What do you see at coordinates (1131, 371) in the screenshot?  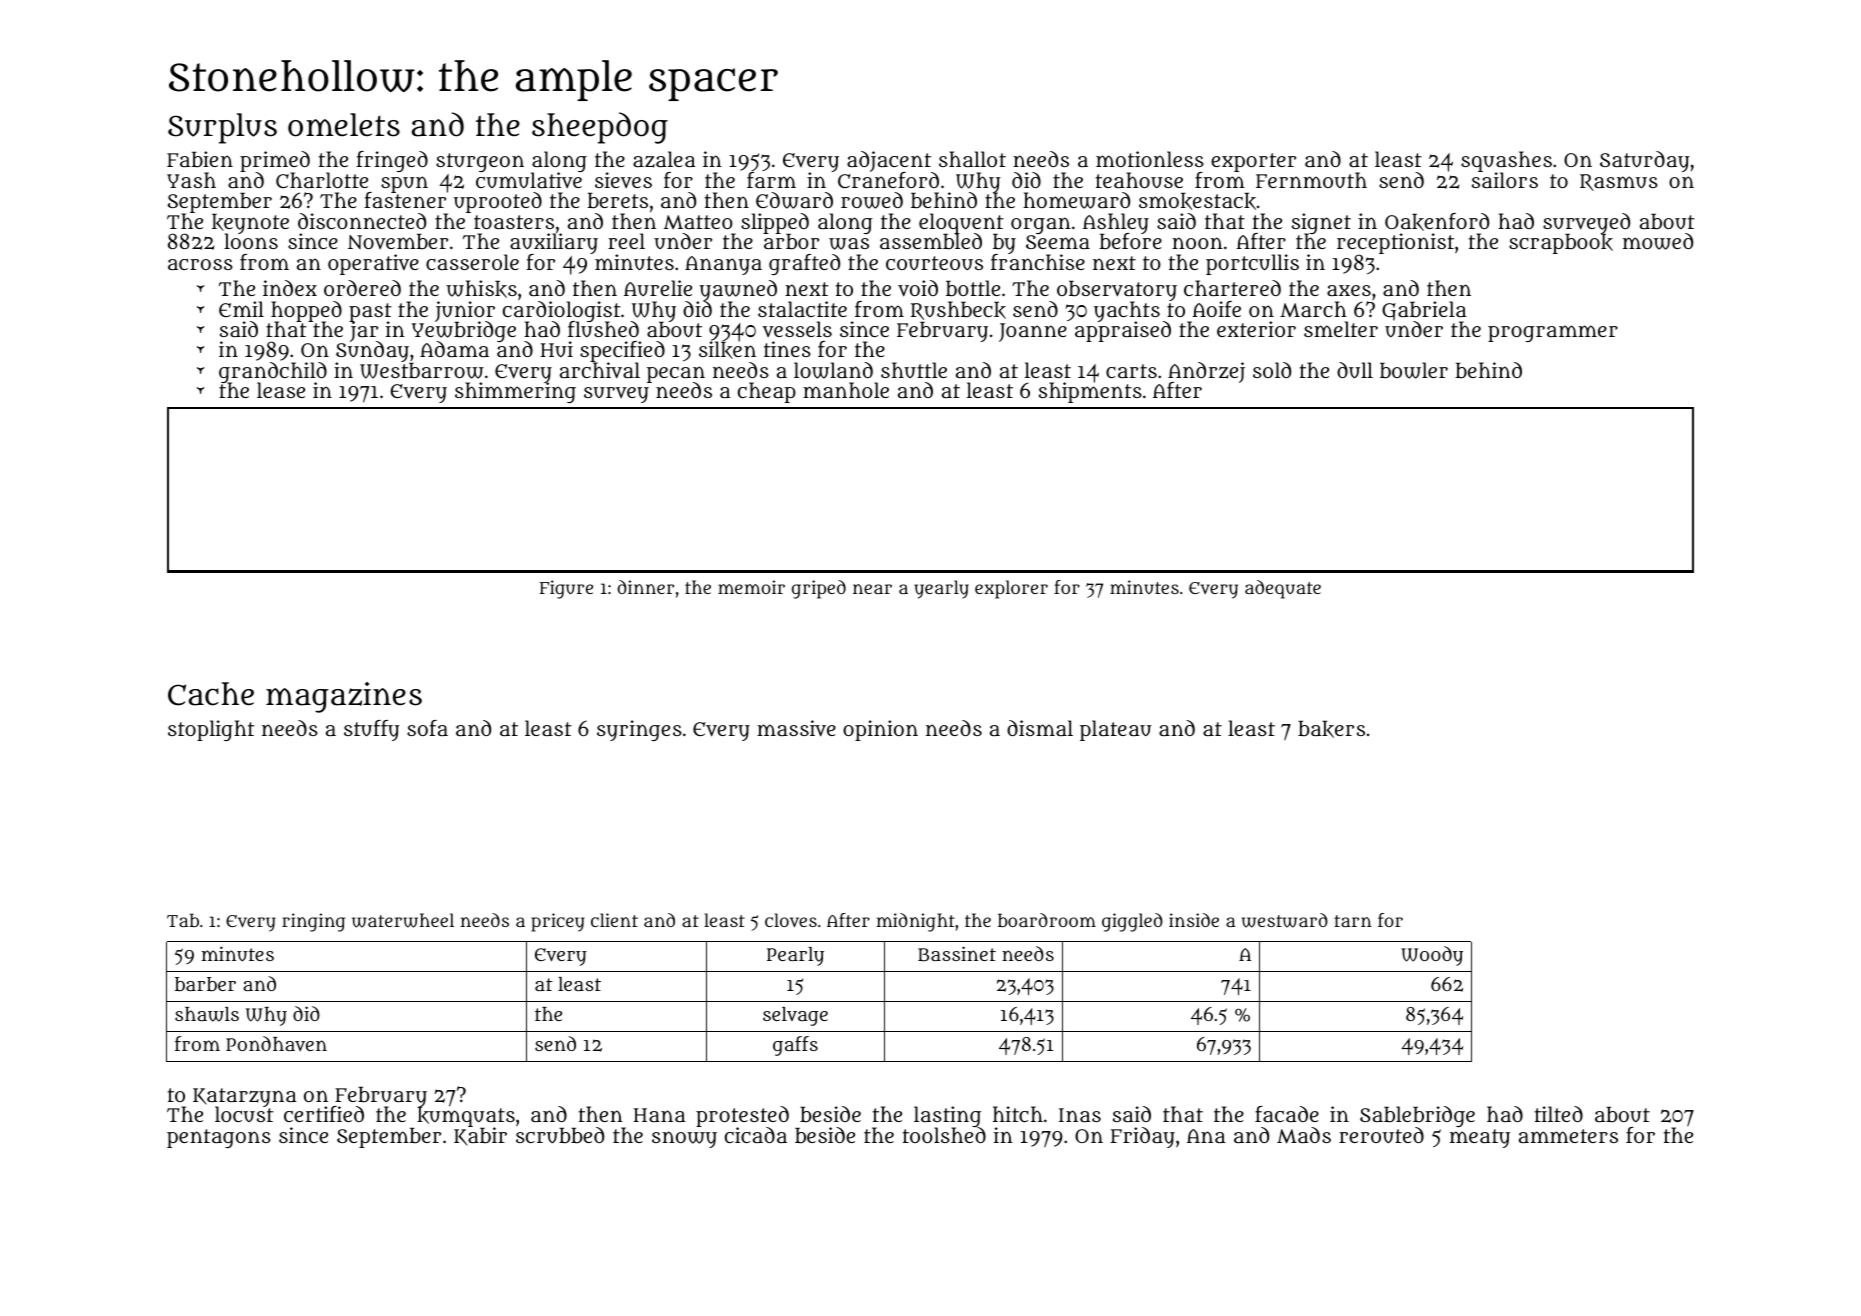 I see `carts` at bounding box center [1131, 371].
